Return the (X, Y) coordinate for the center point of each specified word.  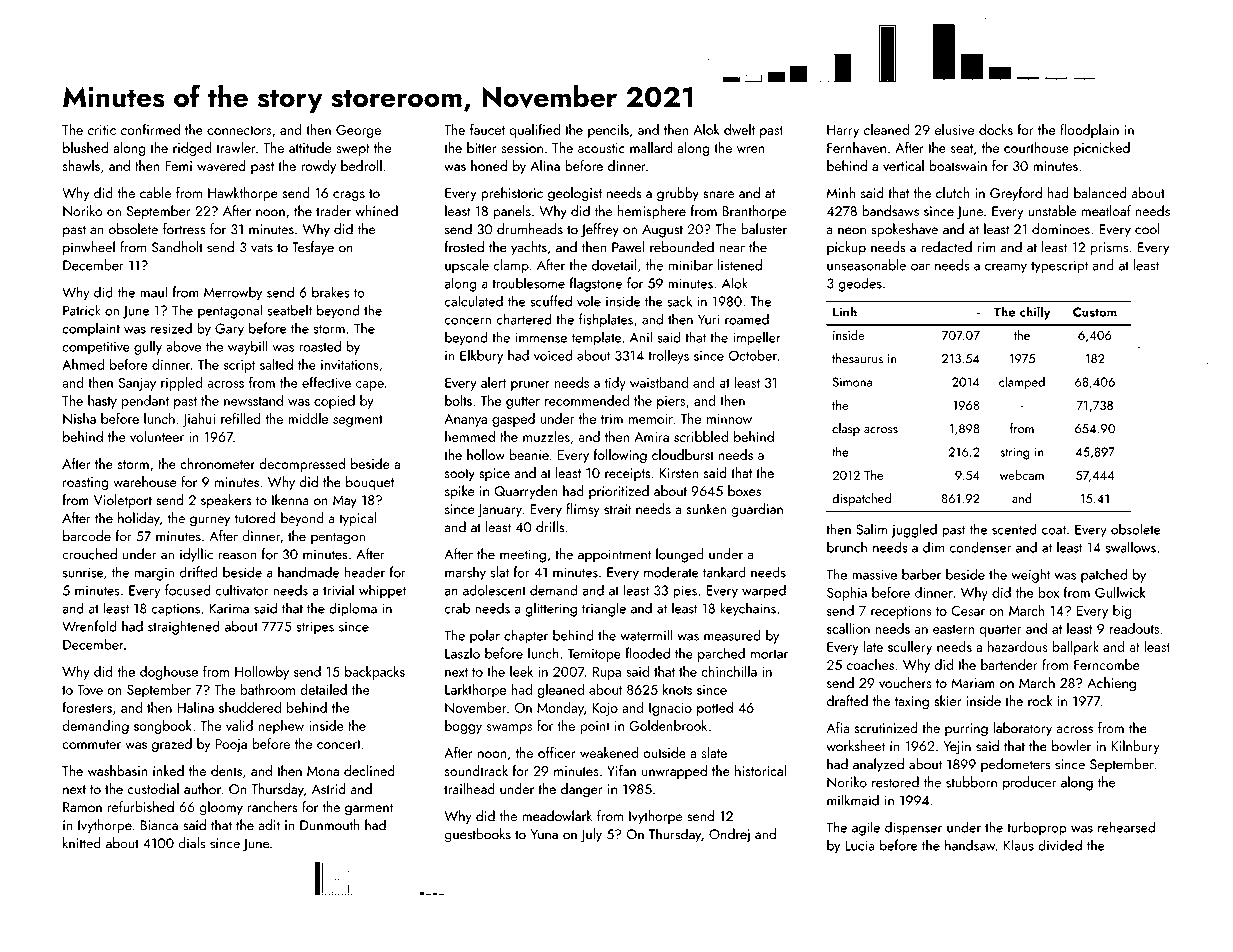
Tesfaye (313, 248)
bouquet (370, 483)
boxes (744, 491)
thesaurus (857, 358)
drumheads (530, 229)
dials (191, 843)
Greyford (1016, 194)
